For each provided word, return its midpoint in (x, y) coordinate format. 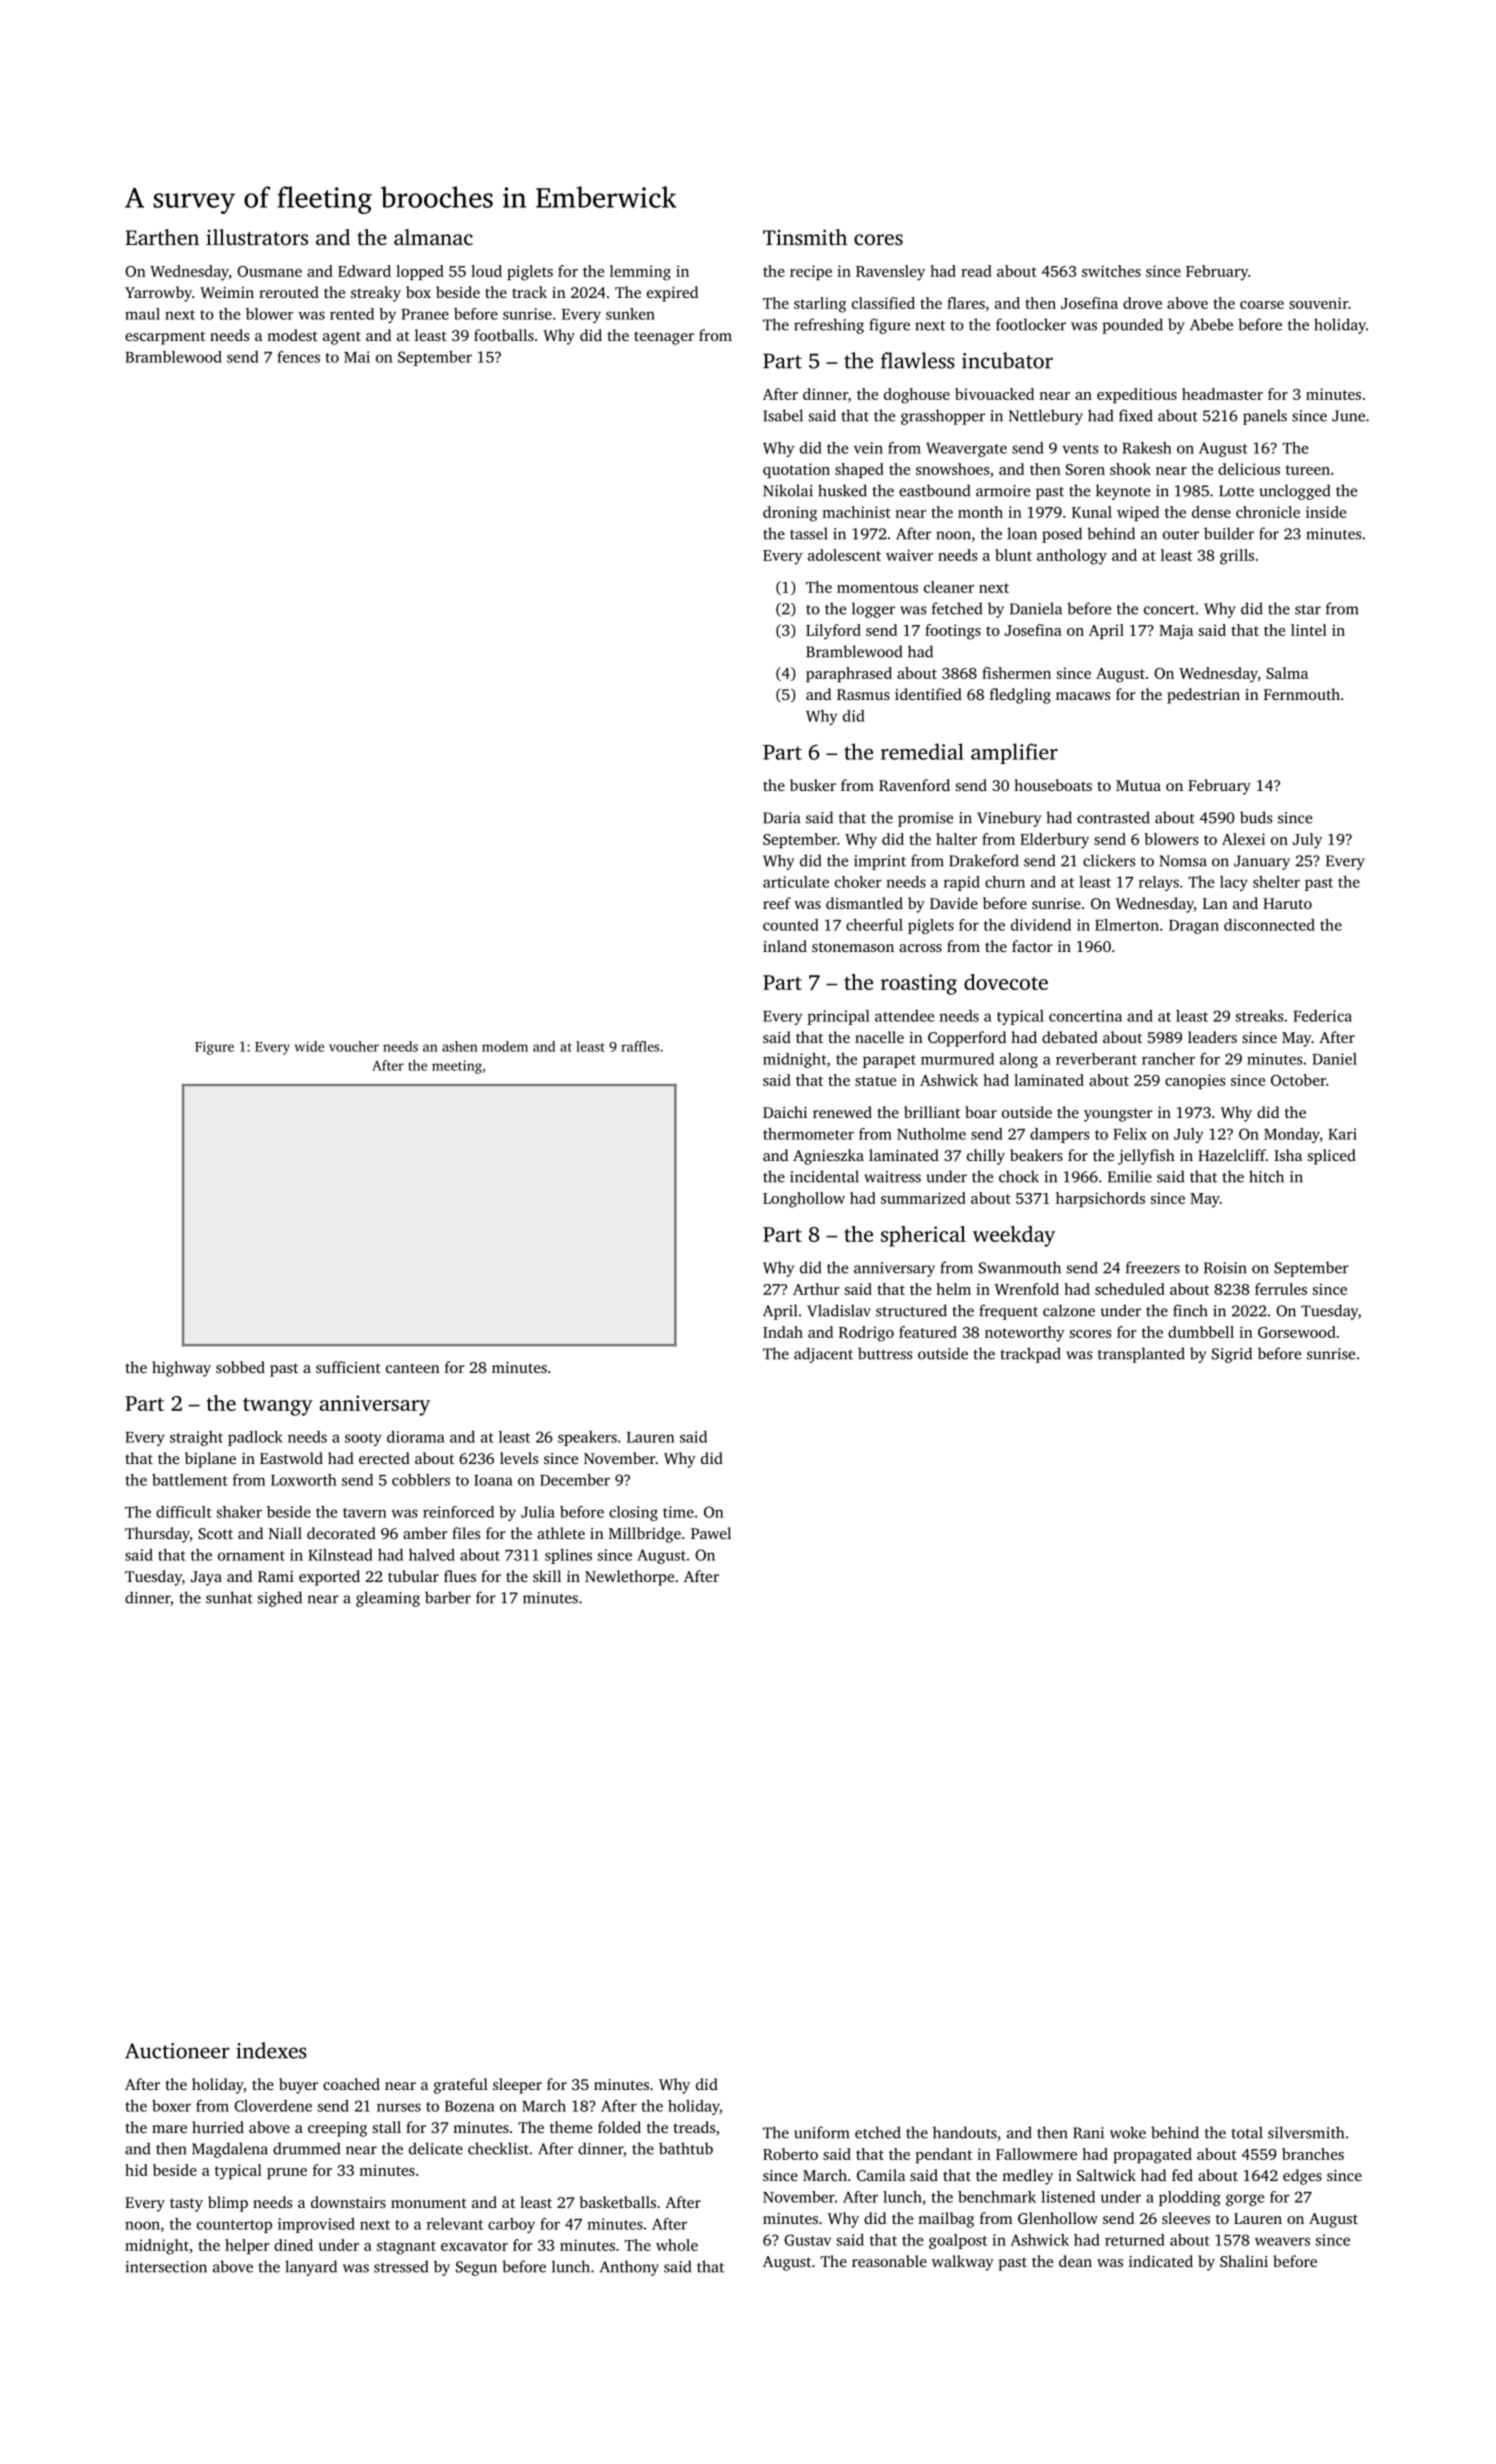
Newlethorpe (629, 1578)
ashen (459, 1046)
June (1348, 416)
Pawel (711, 1533)
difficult (184, 1512)
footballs (504, 335)
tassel (809, 533)
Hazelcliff (1232, 1155)
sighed (280, 1599)
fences (298, 357)
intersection (166, 2267)
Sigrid (1232, 1355)
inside (1326, 512)
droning (790, 514)
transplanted (1141, 1355)
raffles (640, 1046)
